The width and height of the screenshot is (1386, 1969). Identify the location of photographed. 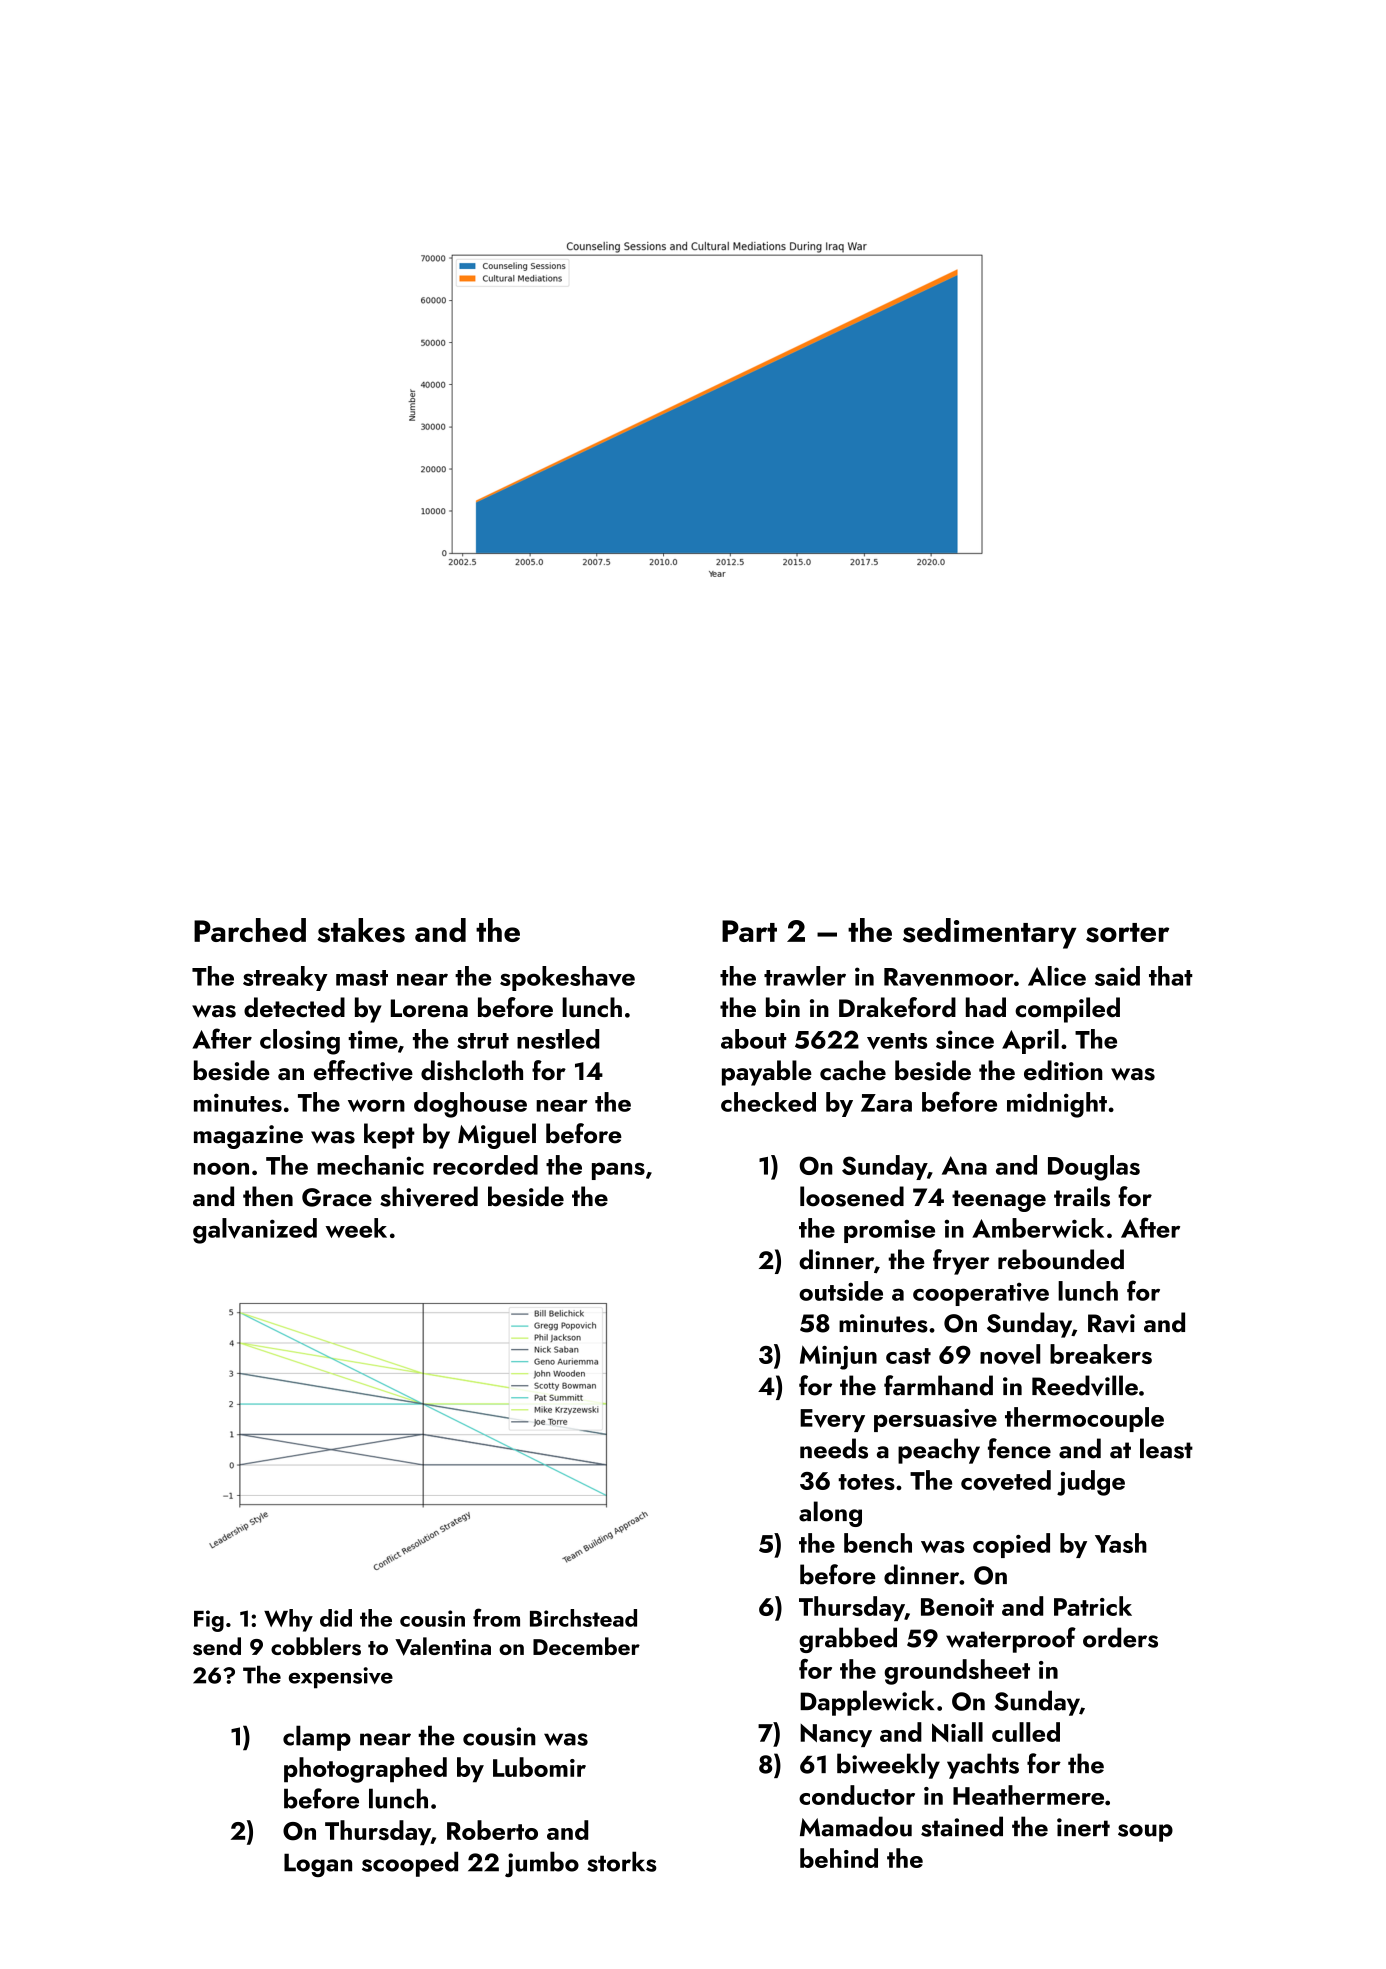
(365, 1770).
